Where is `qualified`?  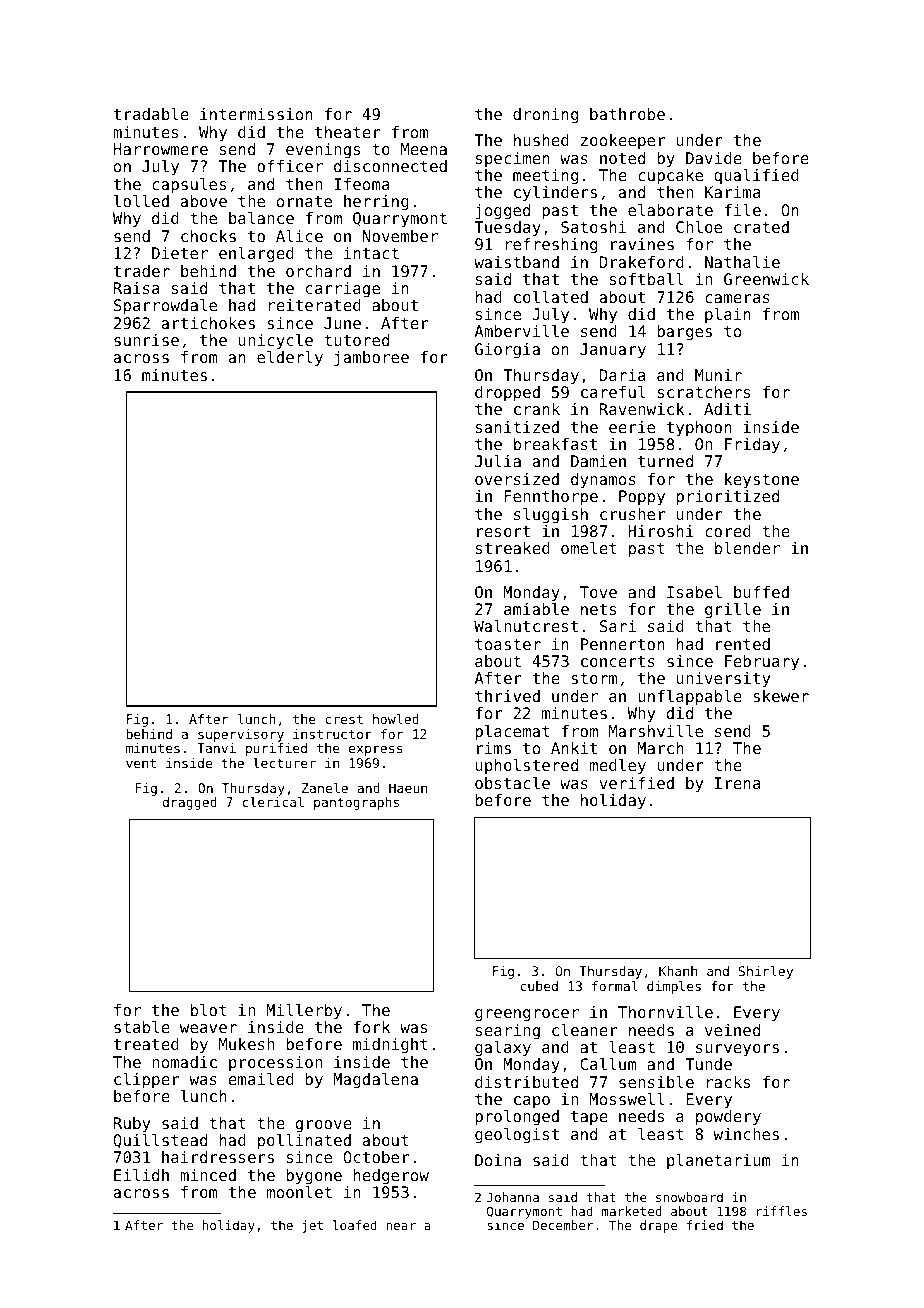
qualified is located at coordinates (756, 177).
